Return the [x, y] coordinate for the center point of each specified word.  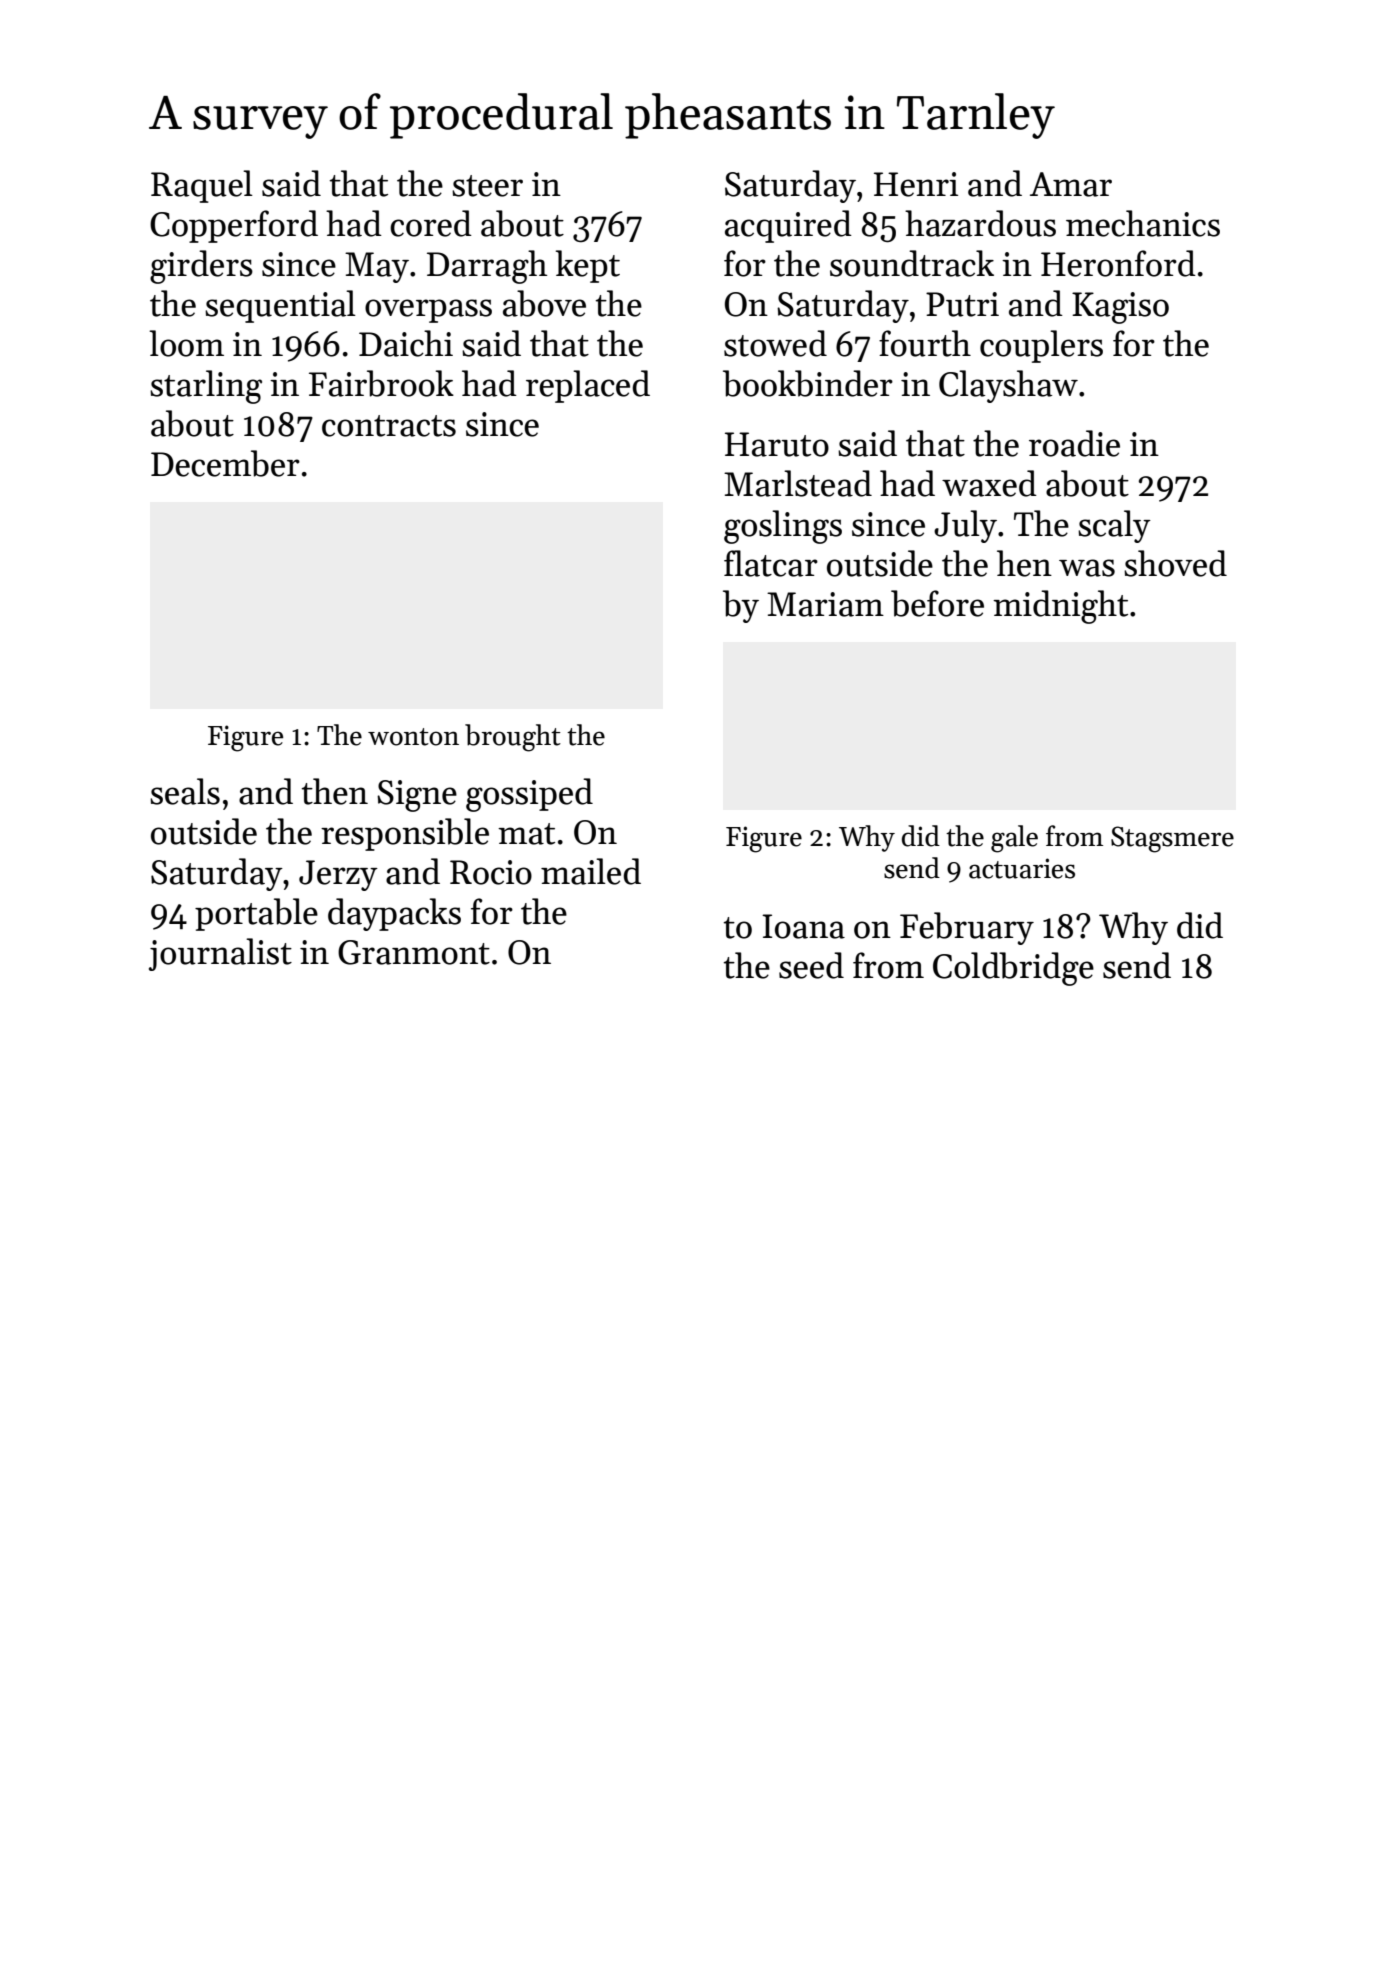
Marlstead [798, 483]
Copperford [234, 226]
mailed [591, 871]
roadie [1074, 443]
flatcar [771, 563]
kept [588, 266]
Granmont [414, 952]
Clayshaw [1008, 386]
